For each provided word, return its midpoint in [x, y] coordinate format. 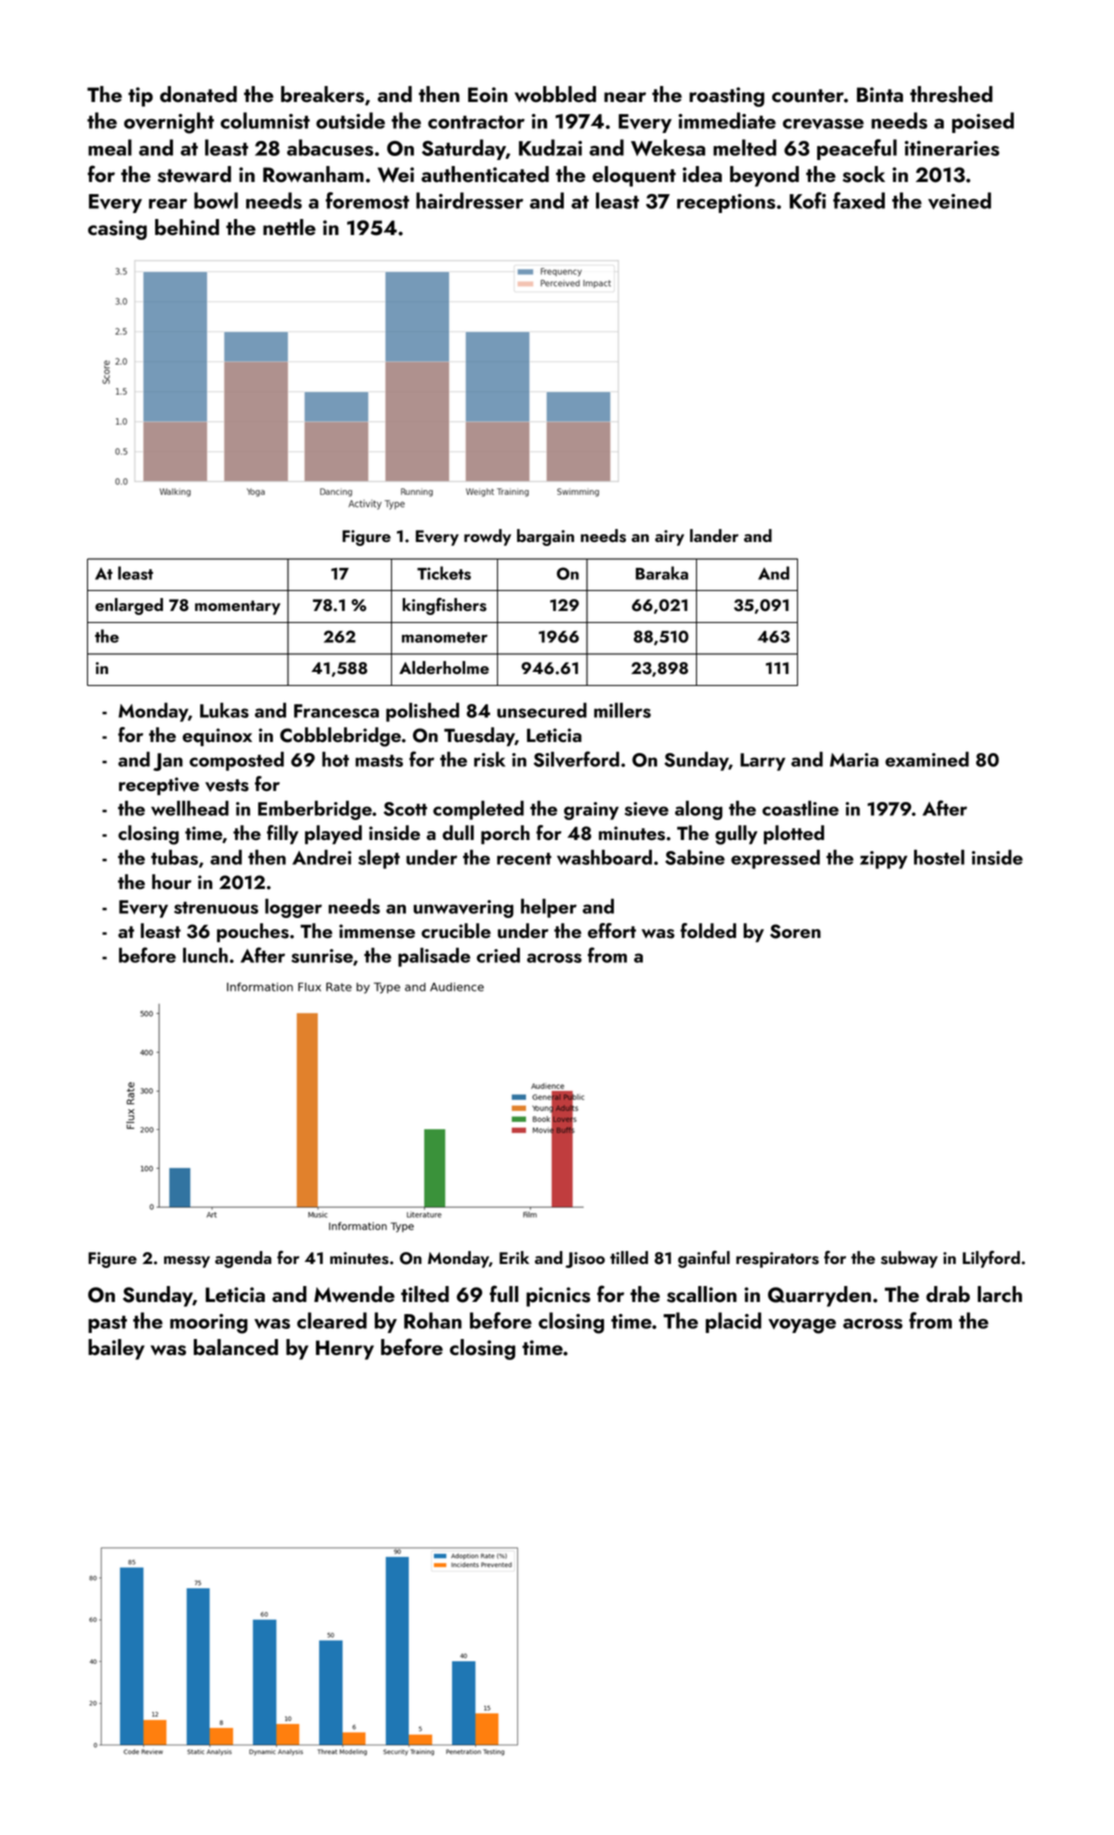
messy [187, 1262]
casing [117, 230]
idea [702, 174]
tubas [174, 857]
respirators [777, 1260]
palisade [434, 957]
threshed [951, 94]
